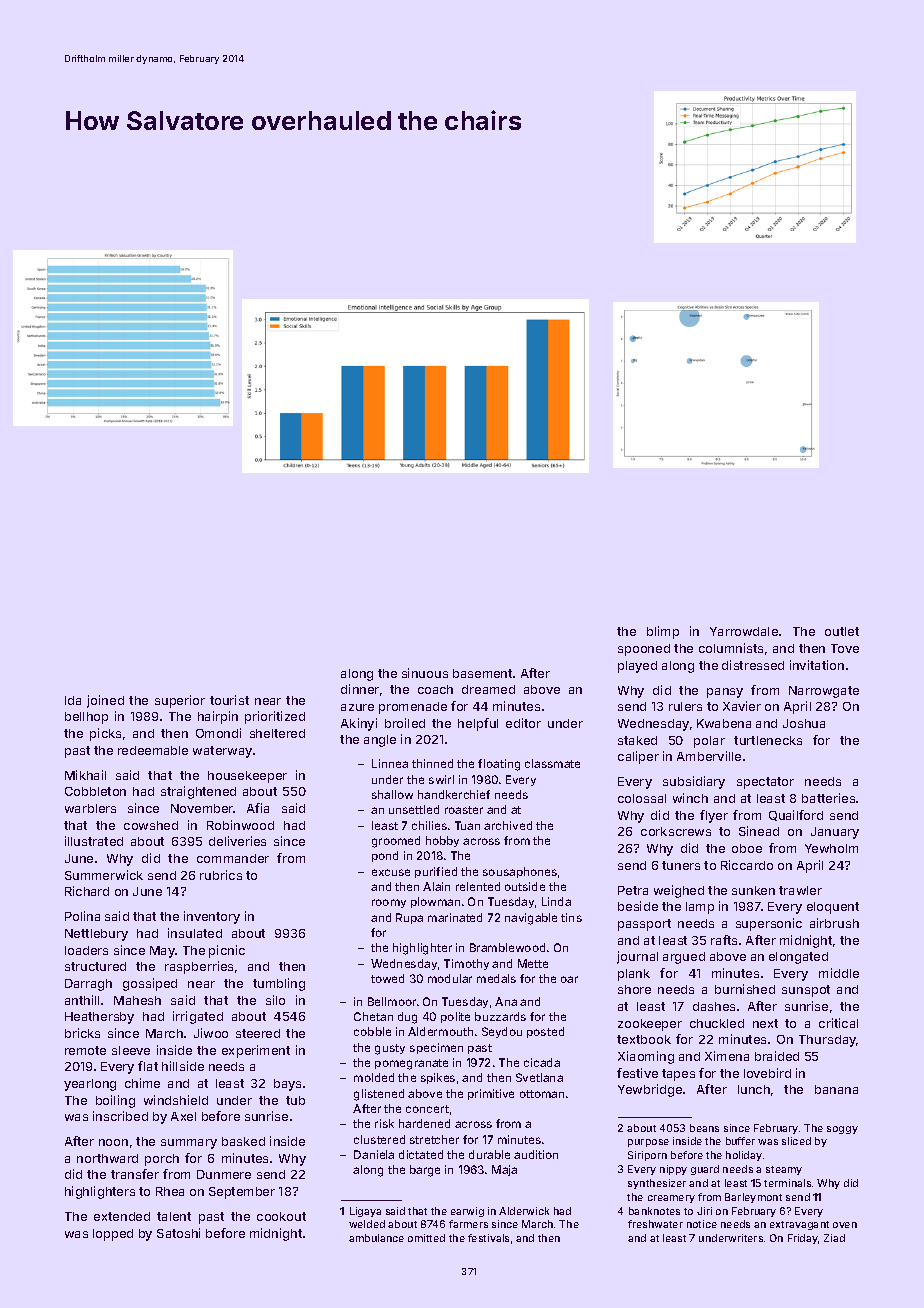  Describe the element at coordinates (258, 1033) in the page. I see `steered` at that location.
